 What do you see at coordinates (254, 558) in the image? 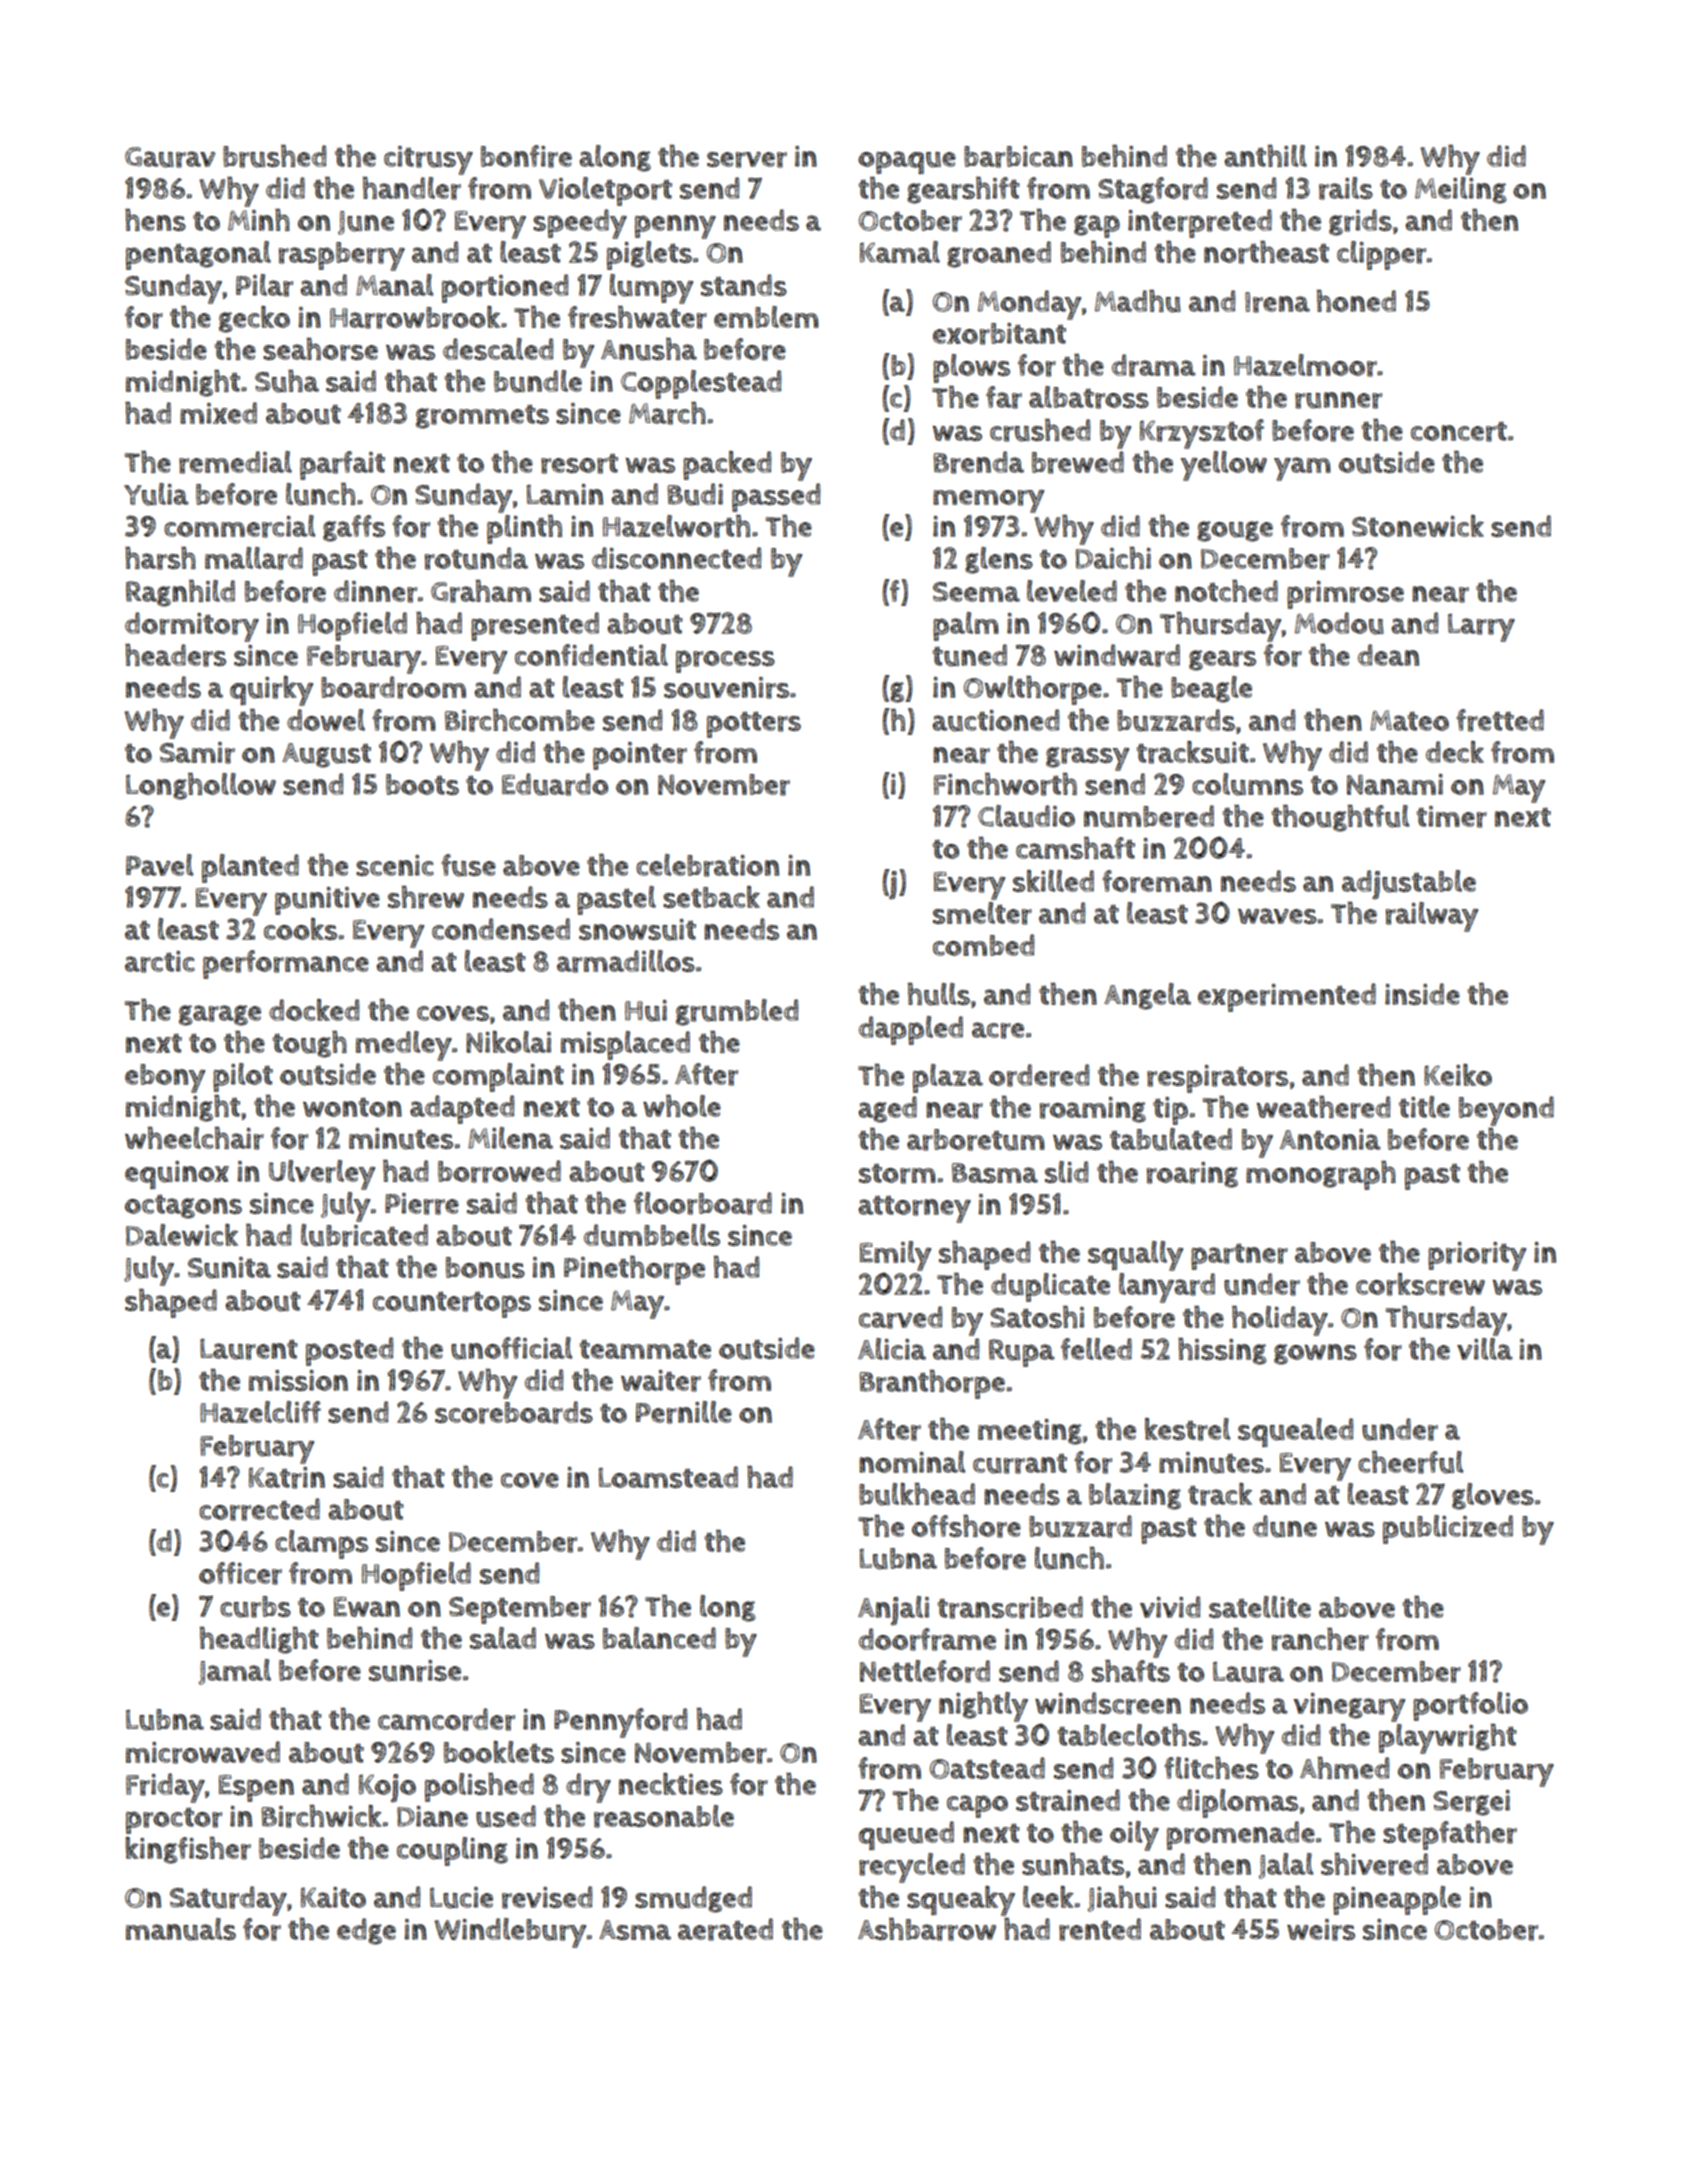
I see `mallard` at bounding box center [254, 558].
